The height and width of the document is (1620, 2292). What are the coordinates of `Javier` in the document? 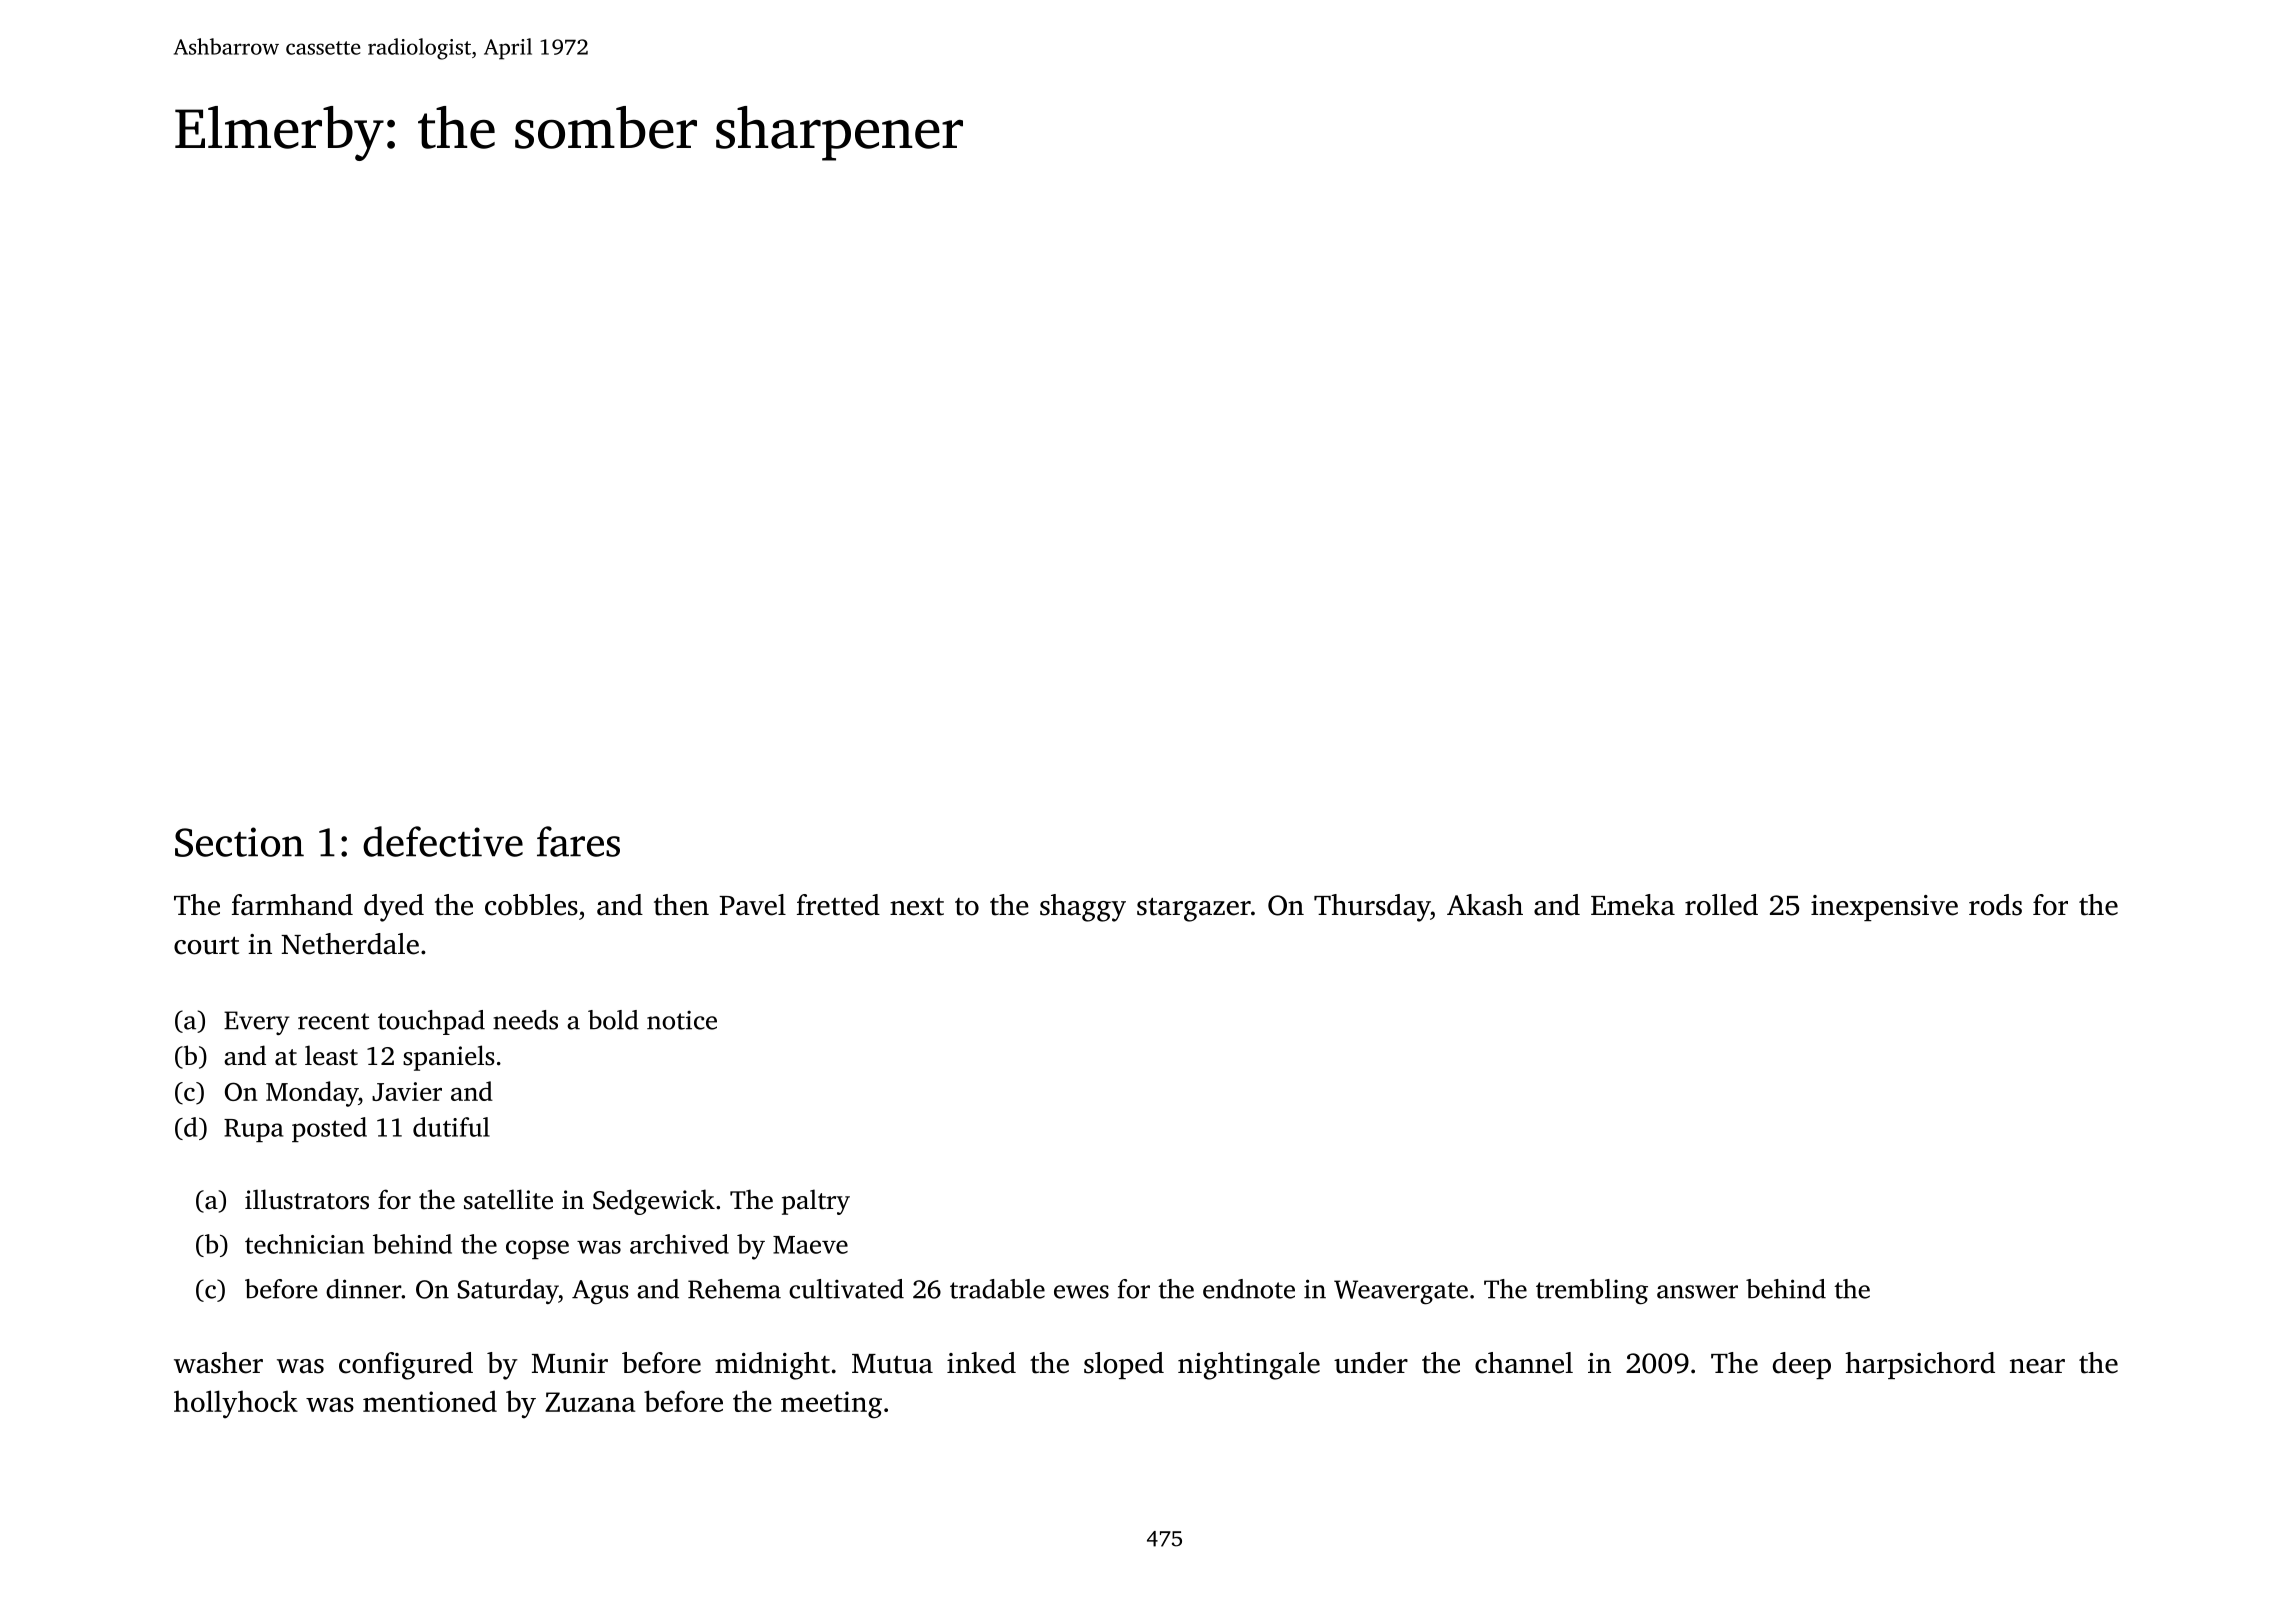 It's located at (407, 1091).
